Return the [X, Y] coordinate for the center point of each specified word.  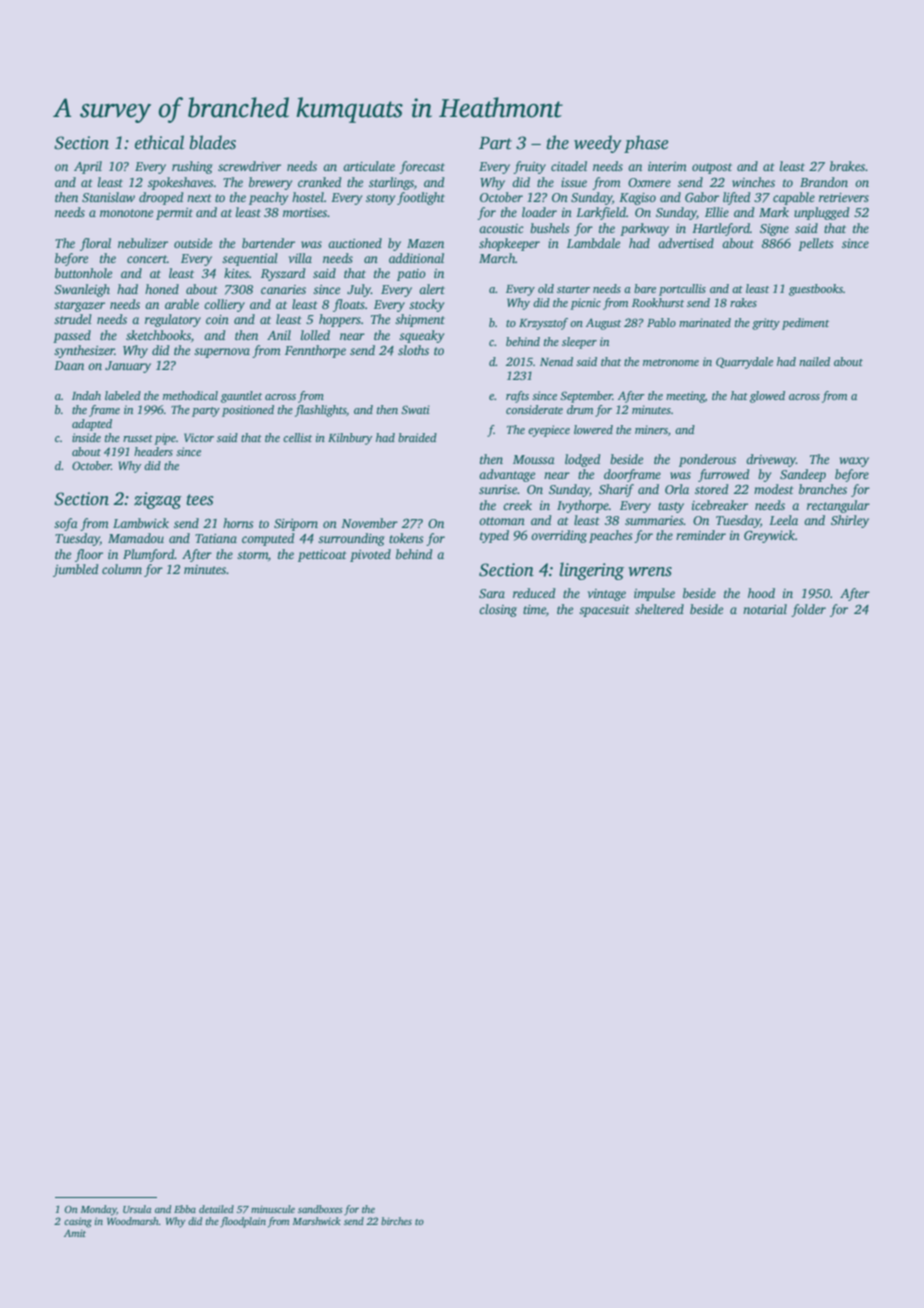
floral [95, 244]
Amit [75, 1233]
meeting [685, 397]
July [359, 290]
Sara [492, 593]
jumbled [76, 570]
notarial [765, 609]
